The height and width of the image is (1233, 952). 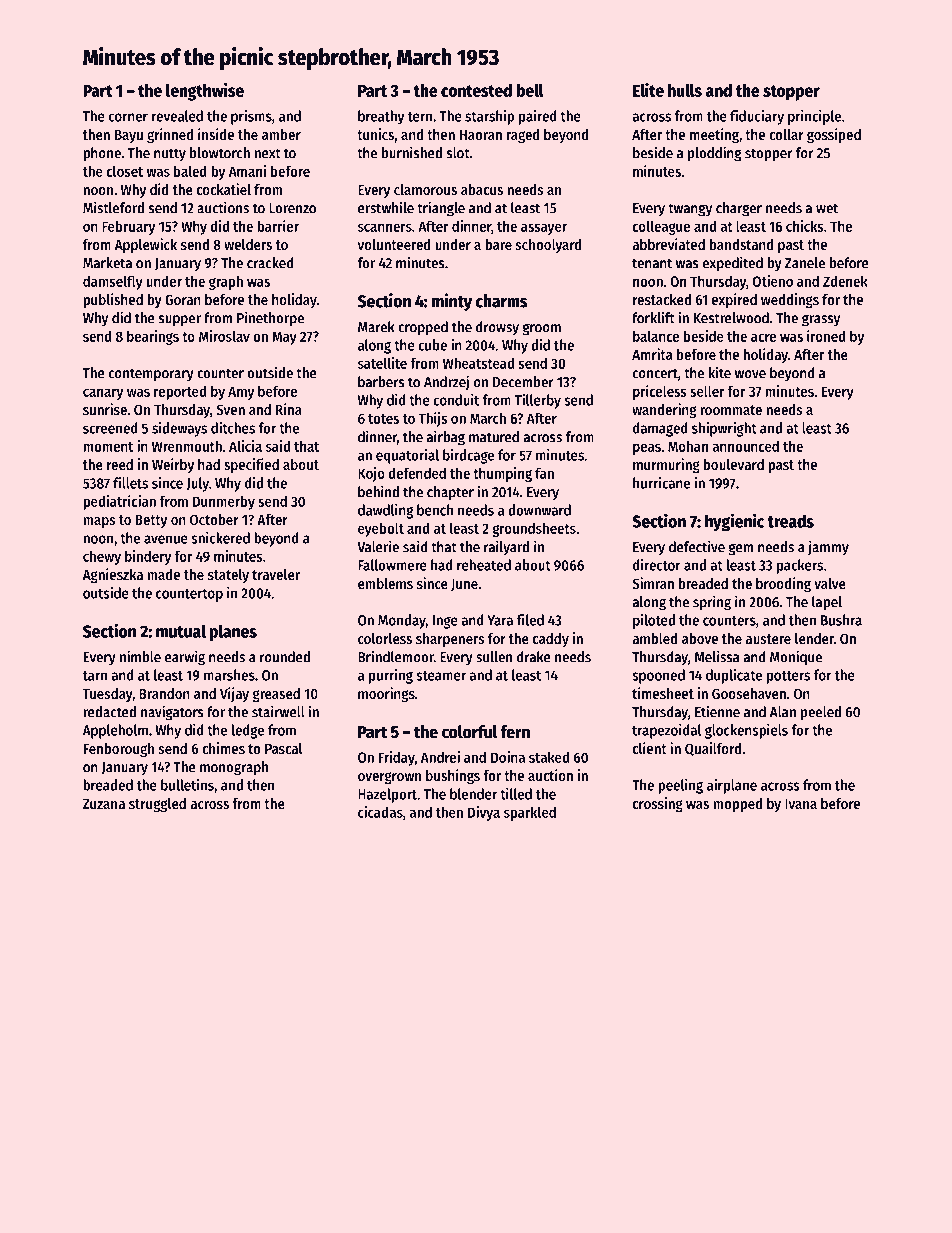 I want to click on bulletins, so click(x=187, y=785).
